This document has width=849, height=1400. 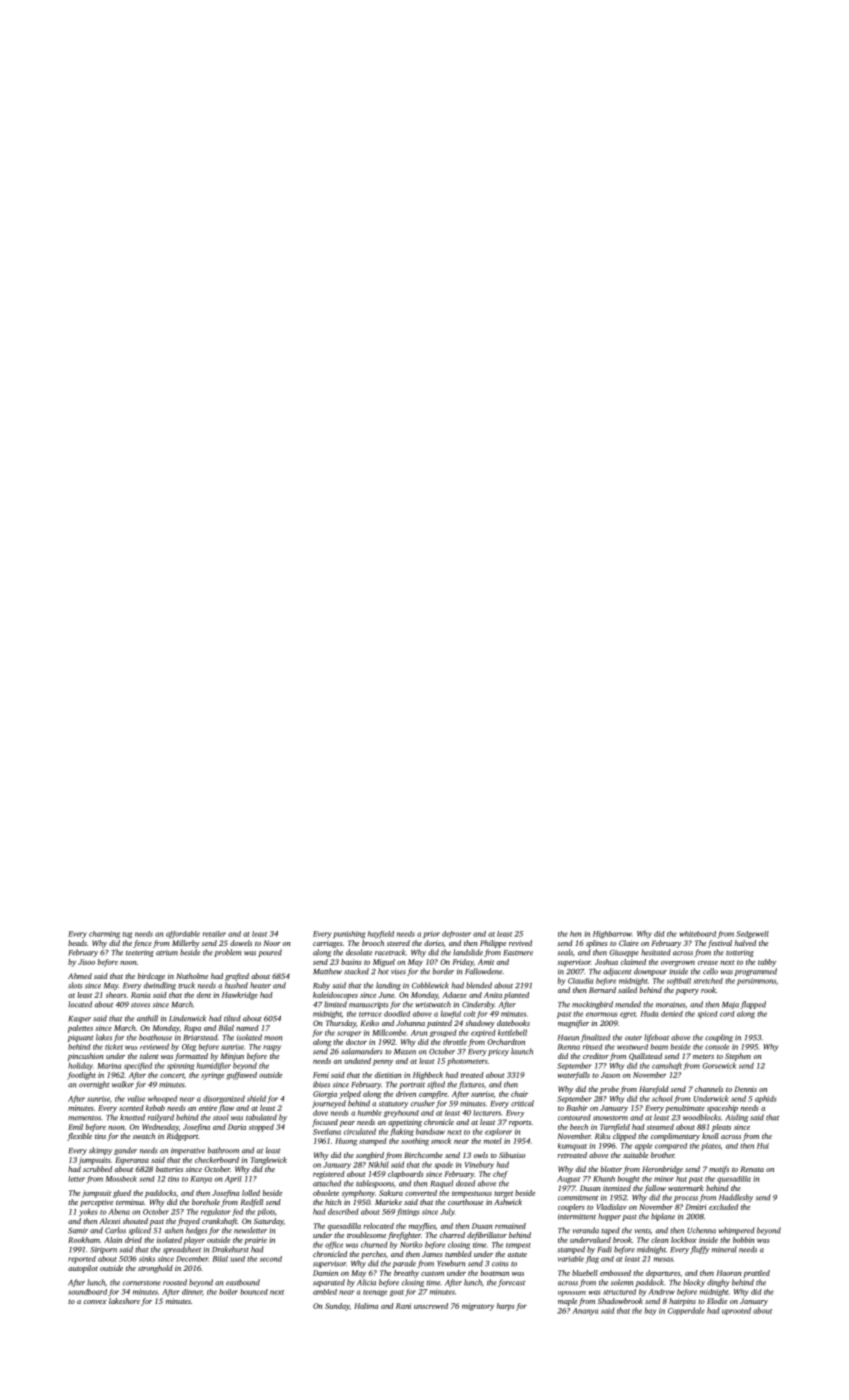 I want to click on Highbarrow, so click(x=612, y=935).
